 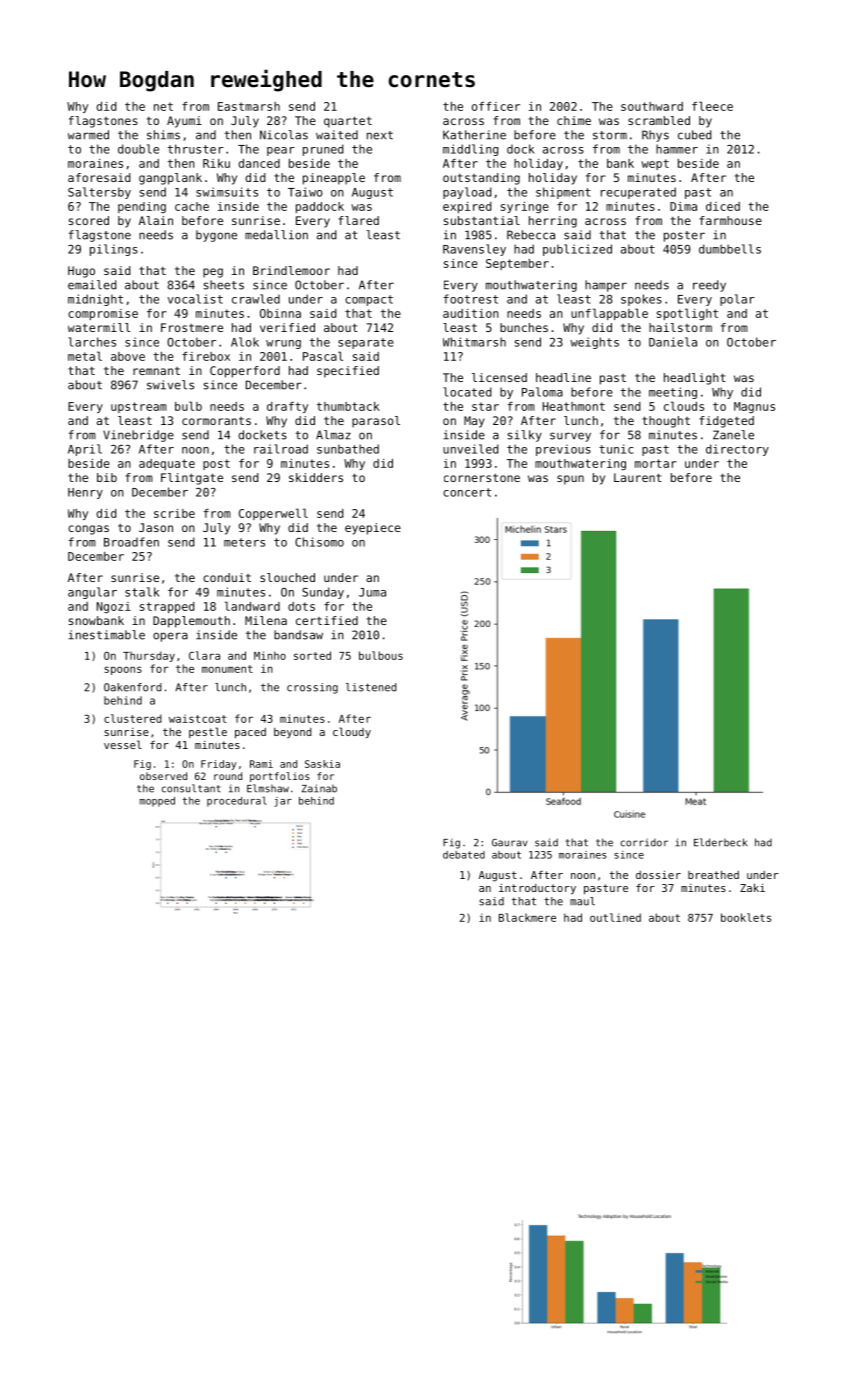 I want to click on procedural, so click(x=237, y=801).
